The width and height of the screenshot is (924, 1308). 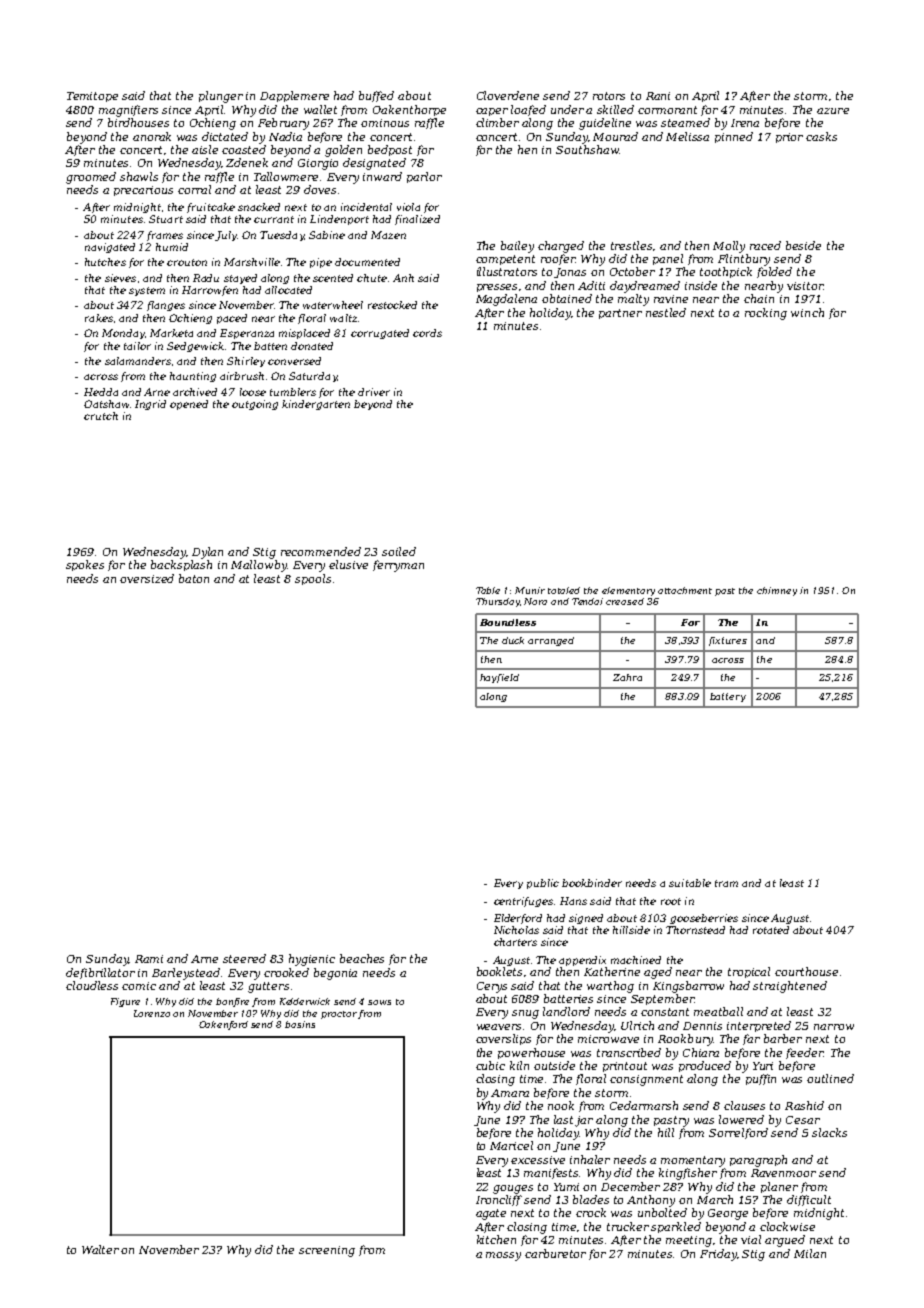 I want to click on Zahra, so click(x=627, y=677).
